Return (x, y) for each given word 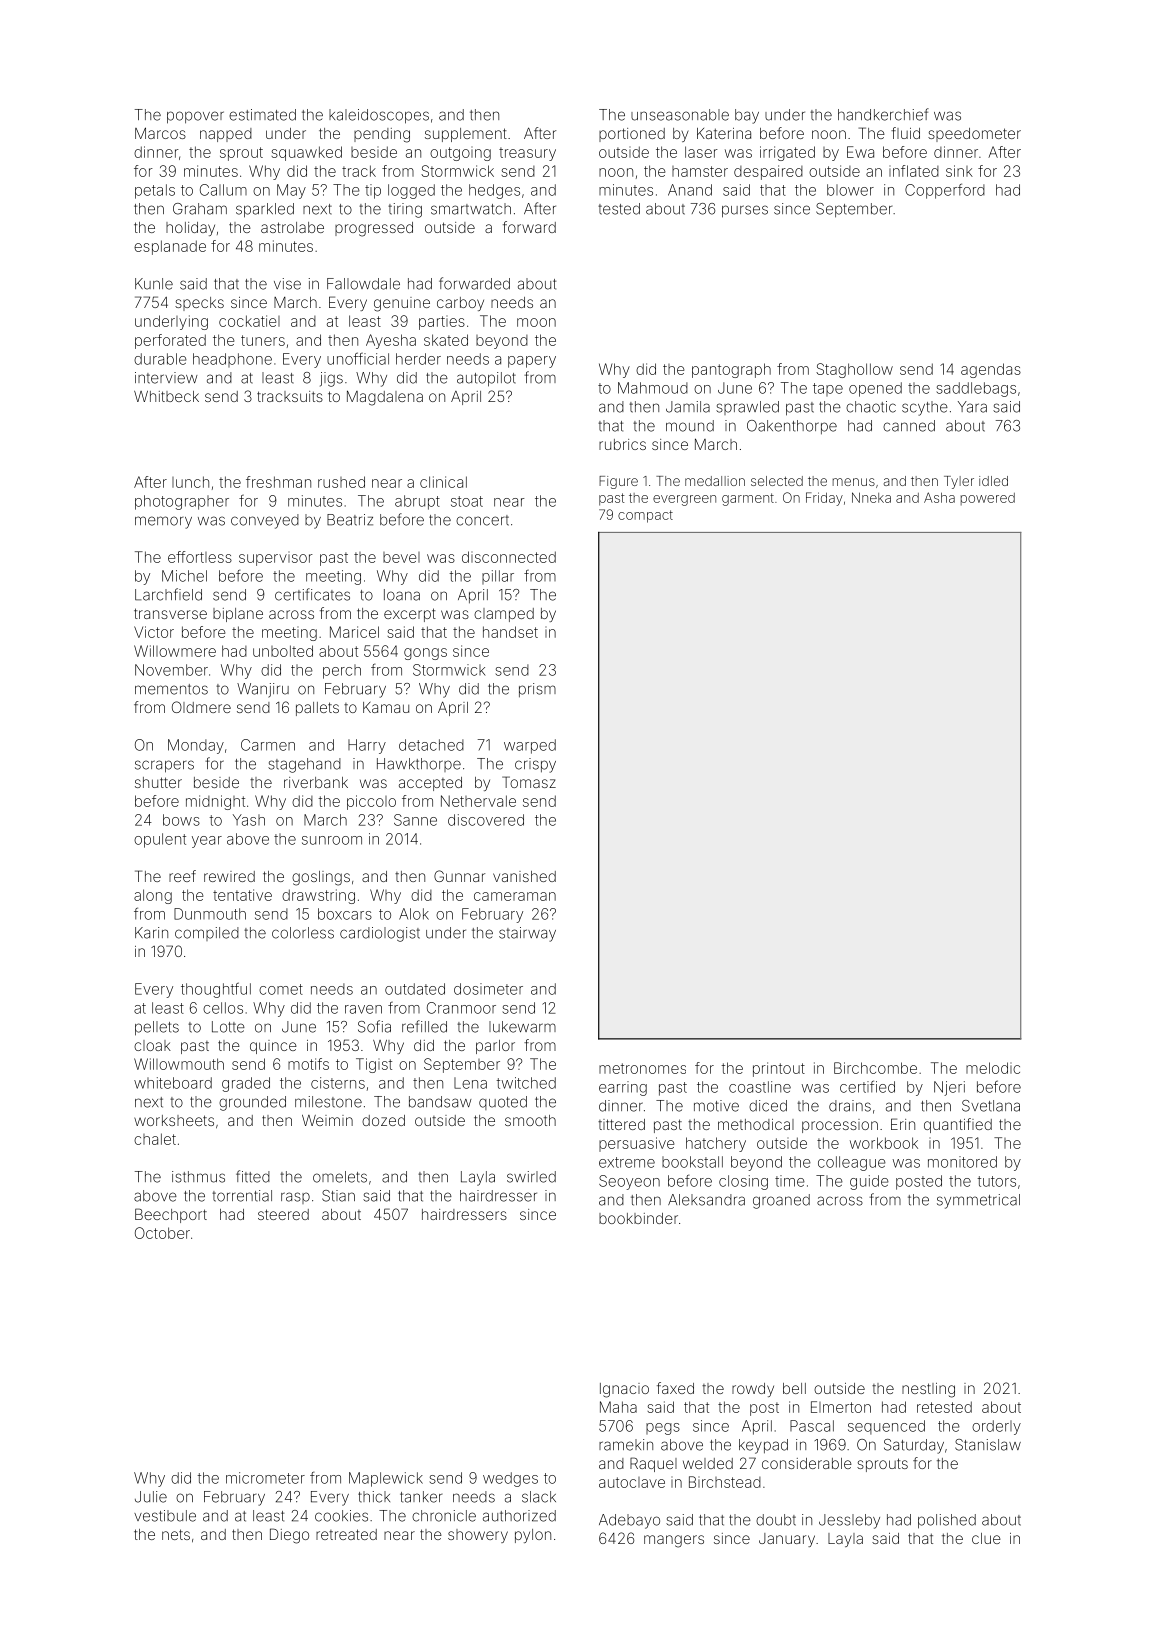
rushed (341, 482)
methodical (756, 1124)
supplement (466, 135)
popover (195, 117)
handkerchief (883, 114)
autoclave (632, 1482)
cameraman (515, 896)
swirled (531, 1177)
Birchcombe (875, 1068)
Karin (151, 933)
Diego (289, 1536)
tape (828, 389)
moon (536, 322)
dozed (383, 1120)
